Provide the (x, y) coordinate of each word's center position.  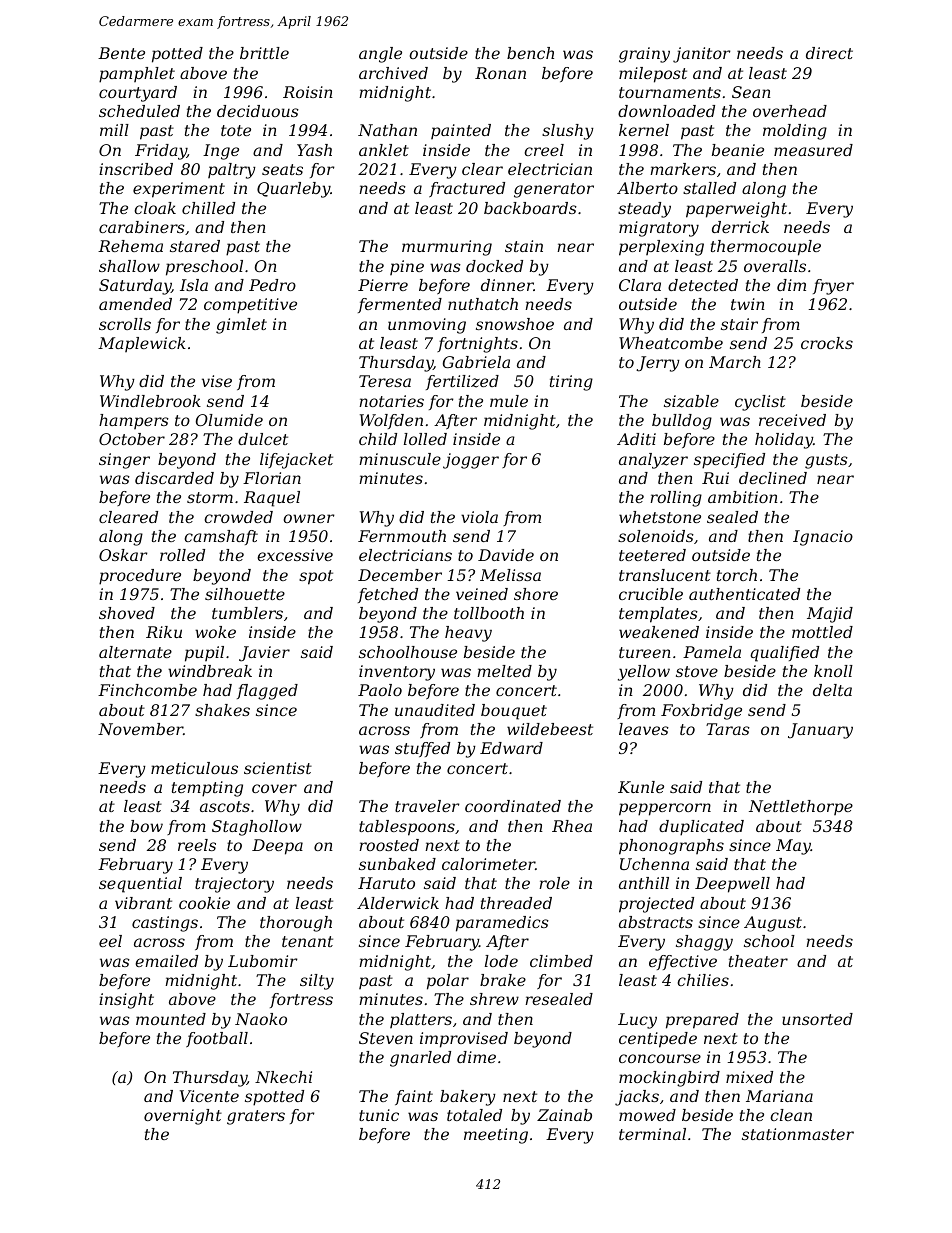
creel (544, 150)
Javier (264, 654)
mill (114, 130)
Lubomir (262, 961)
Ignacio (823, 538)
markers (683, 169)
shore (536, 594)
